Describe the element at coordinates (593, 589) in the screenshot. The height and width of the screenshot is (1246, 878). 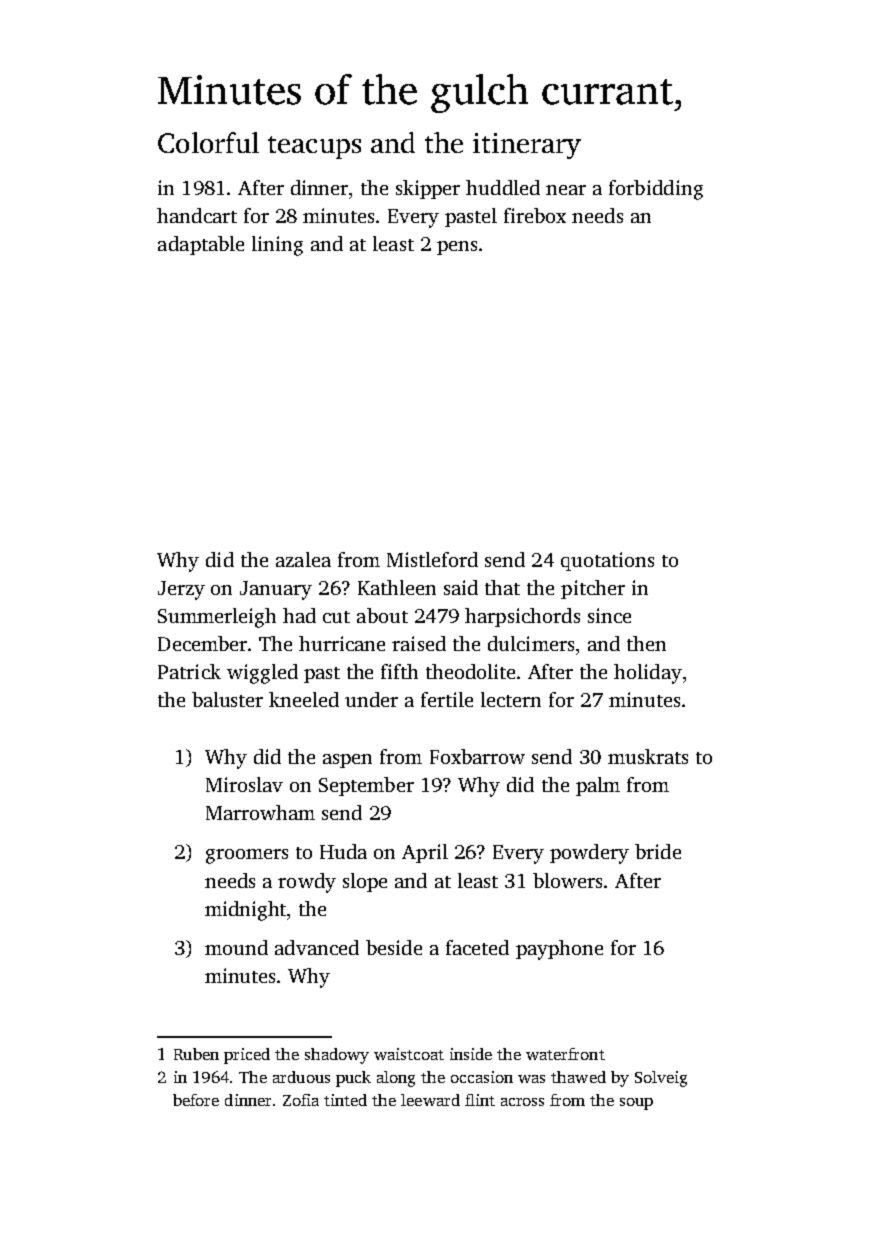
I see `pitcher` at that location.
